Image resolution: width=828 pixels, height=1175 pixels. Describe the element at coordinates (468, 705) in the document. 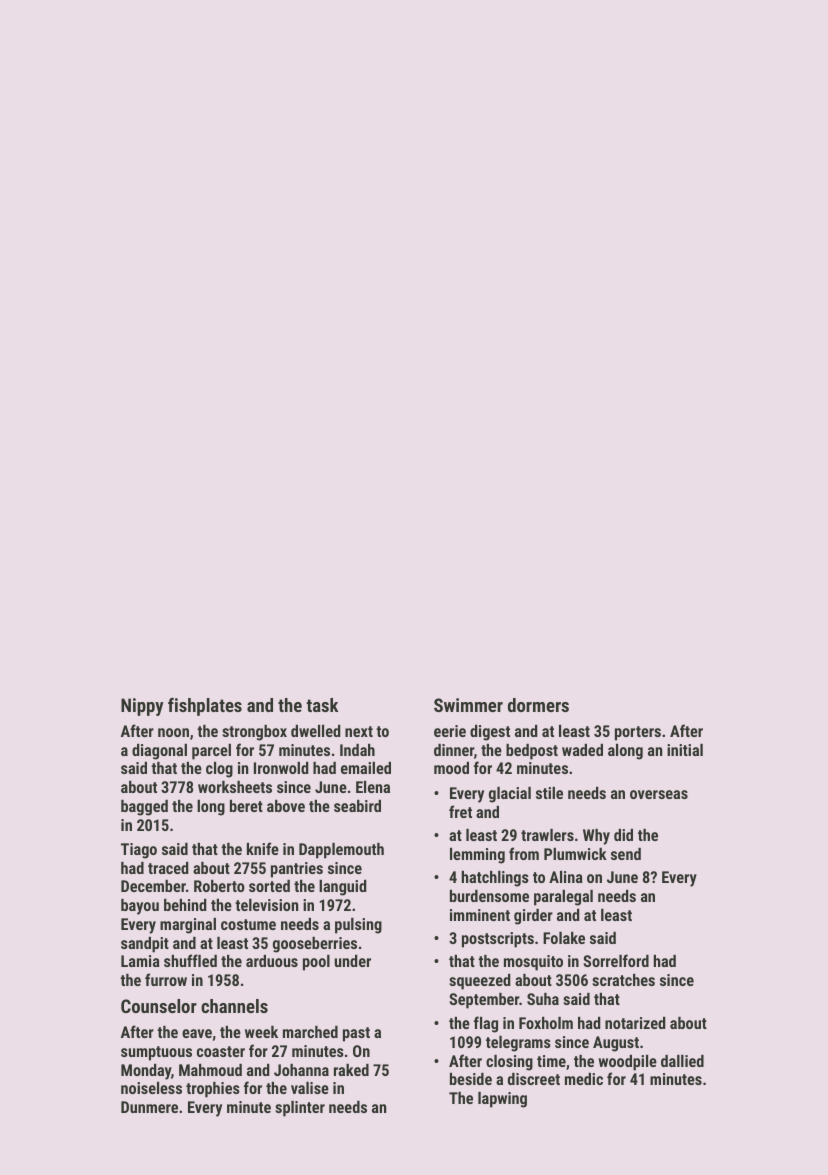

I see `Swimmer` at that location.
